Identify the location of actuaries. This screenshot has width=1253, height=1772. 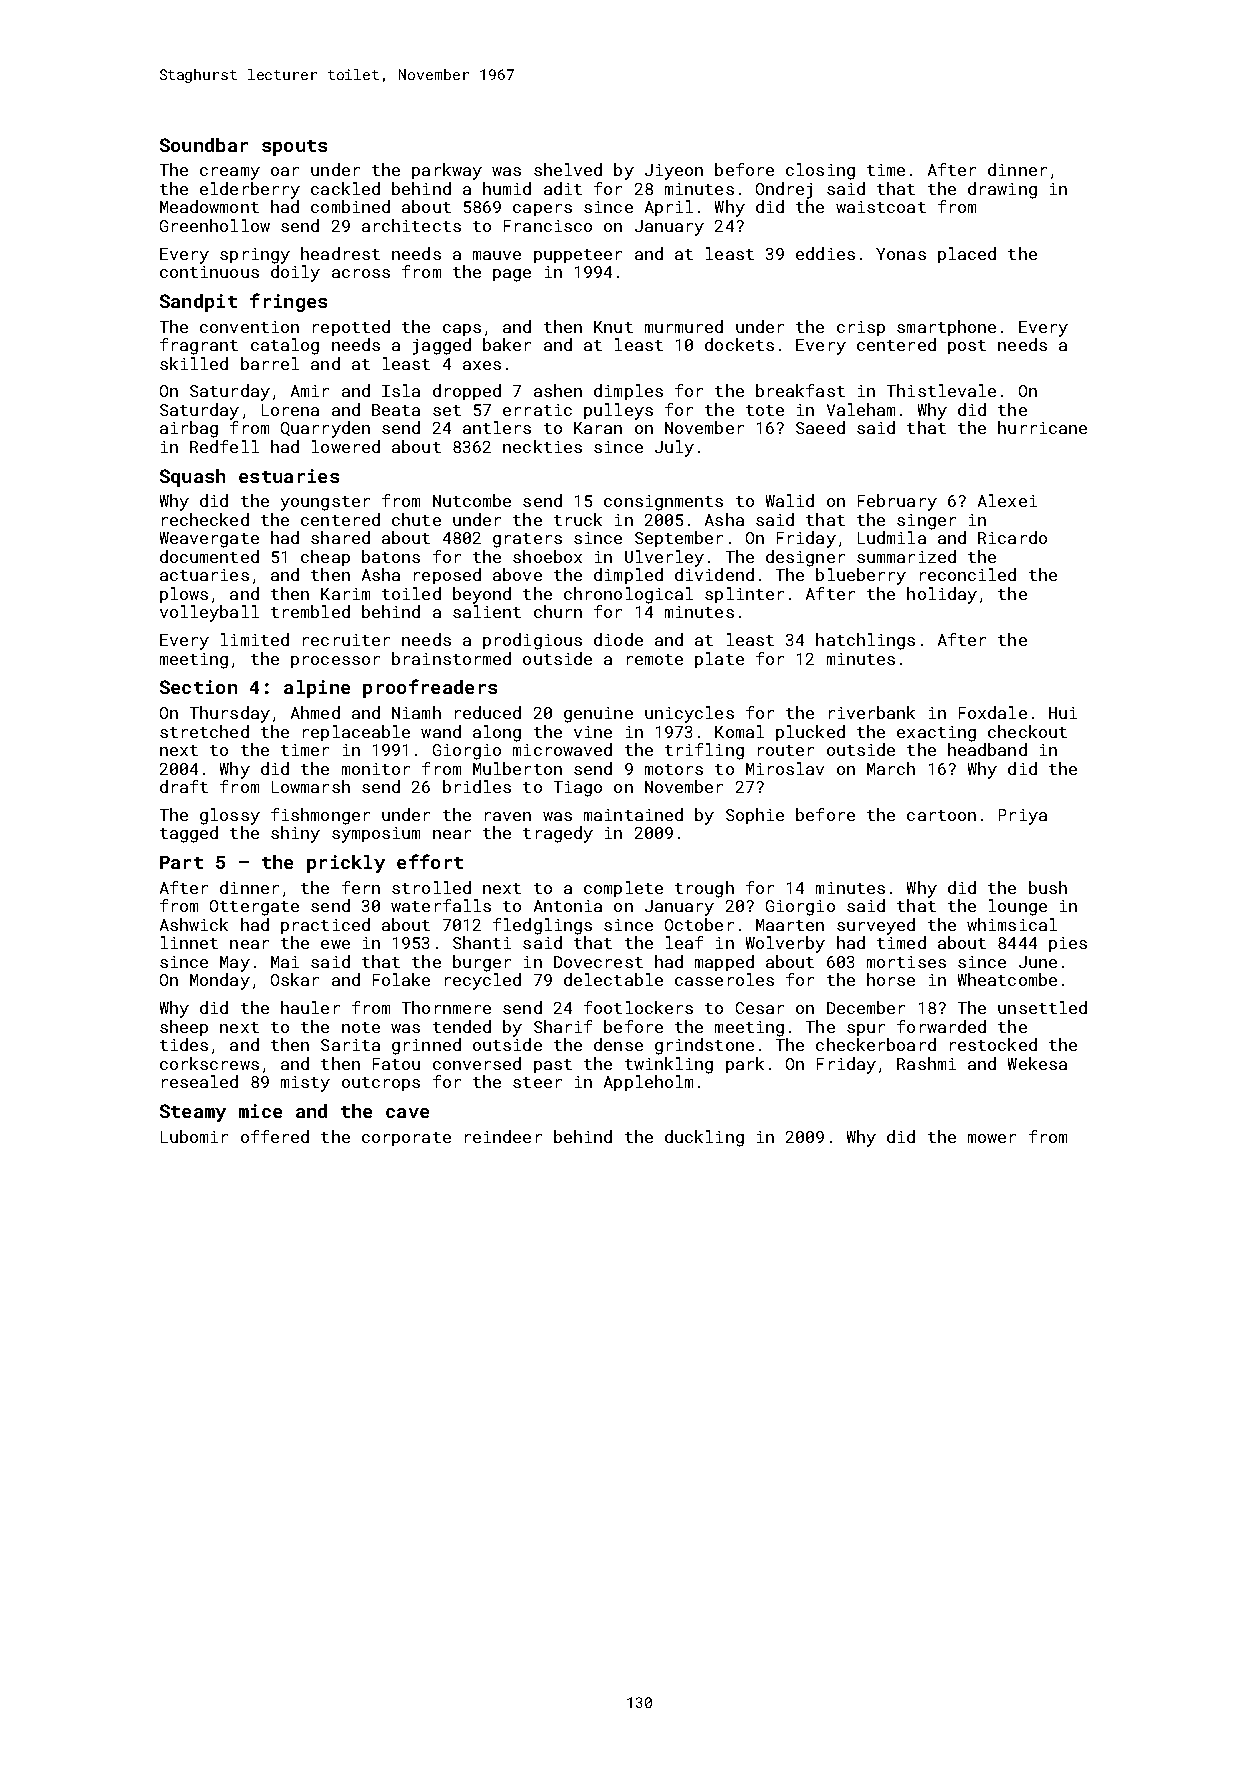
(204, 575).
